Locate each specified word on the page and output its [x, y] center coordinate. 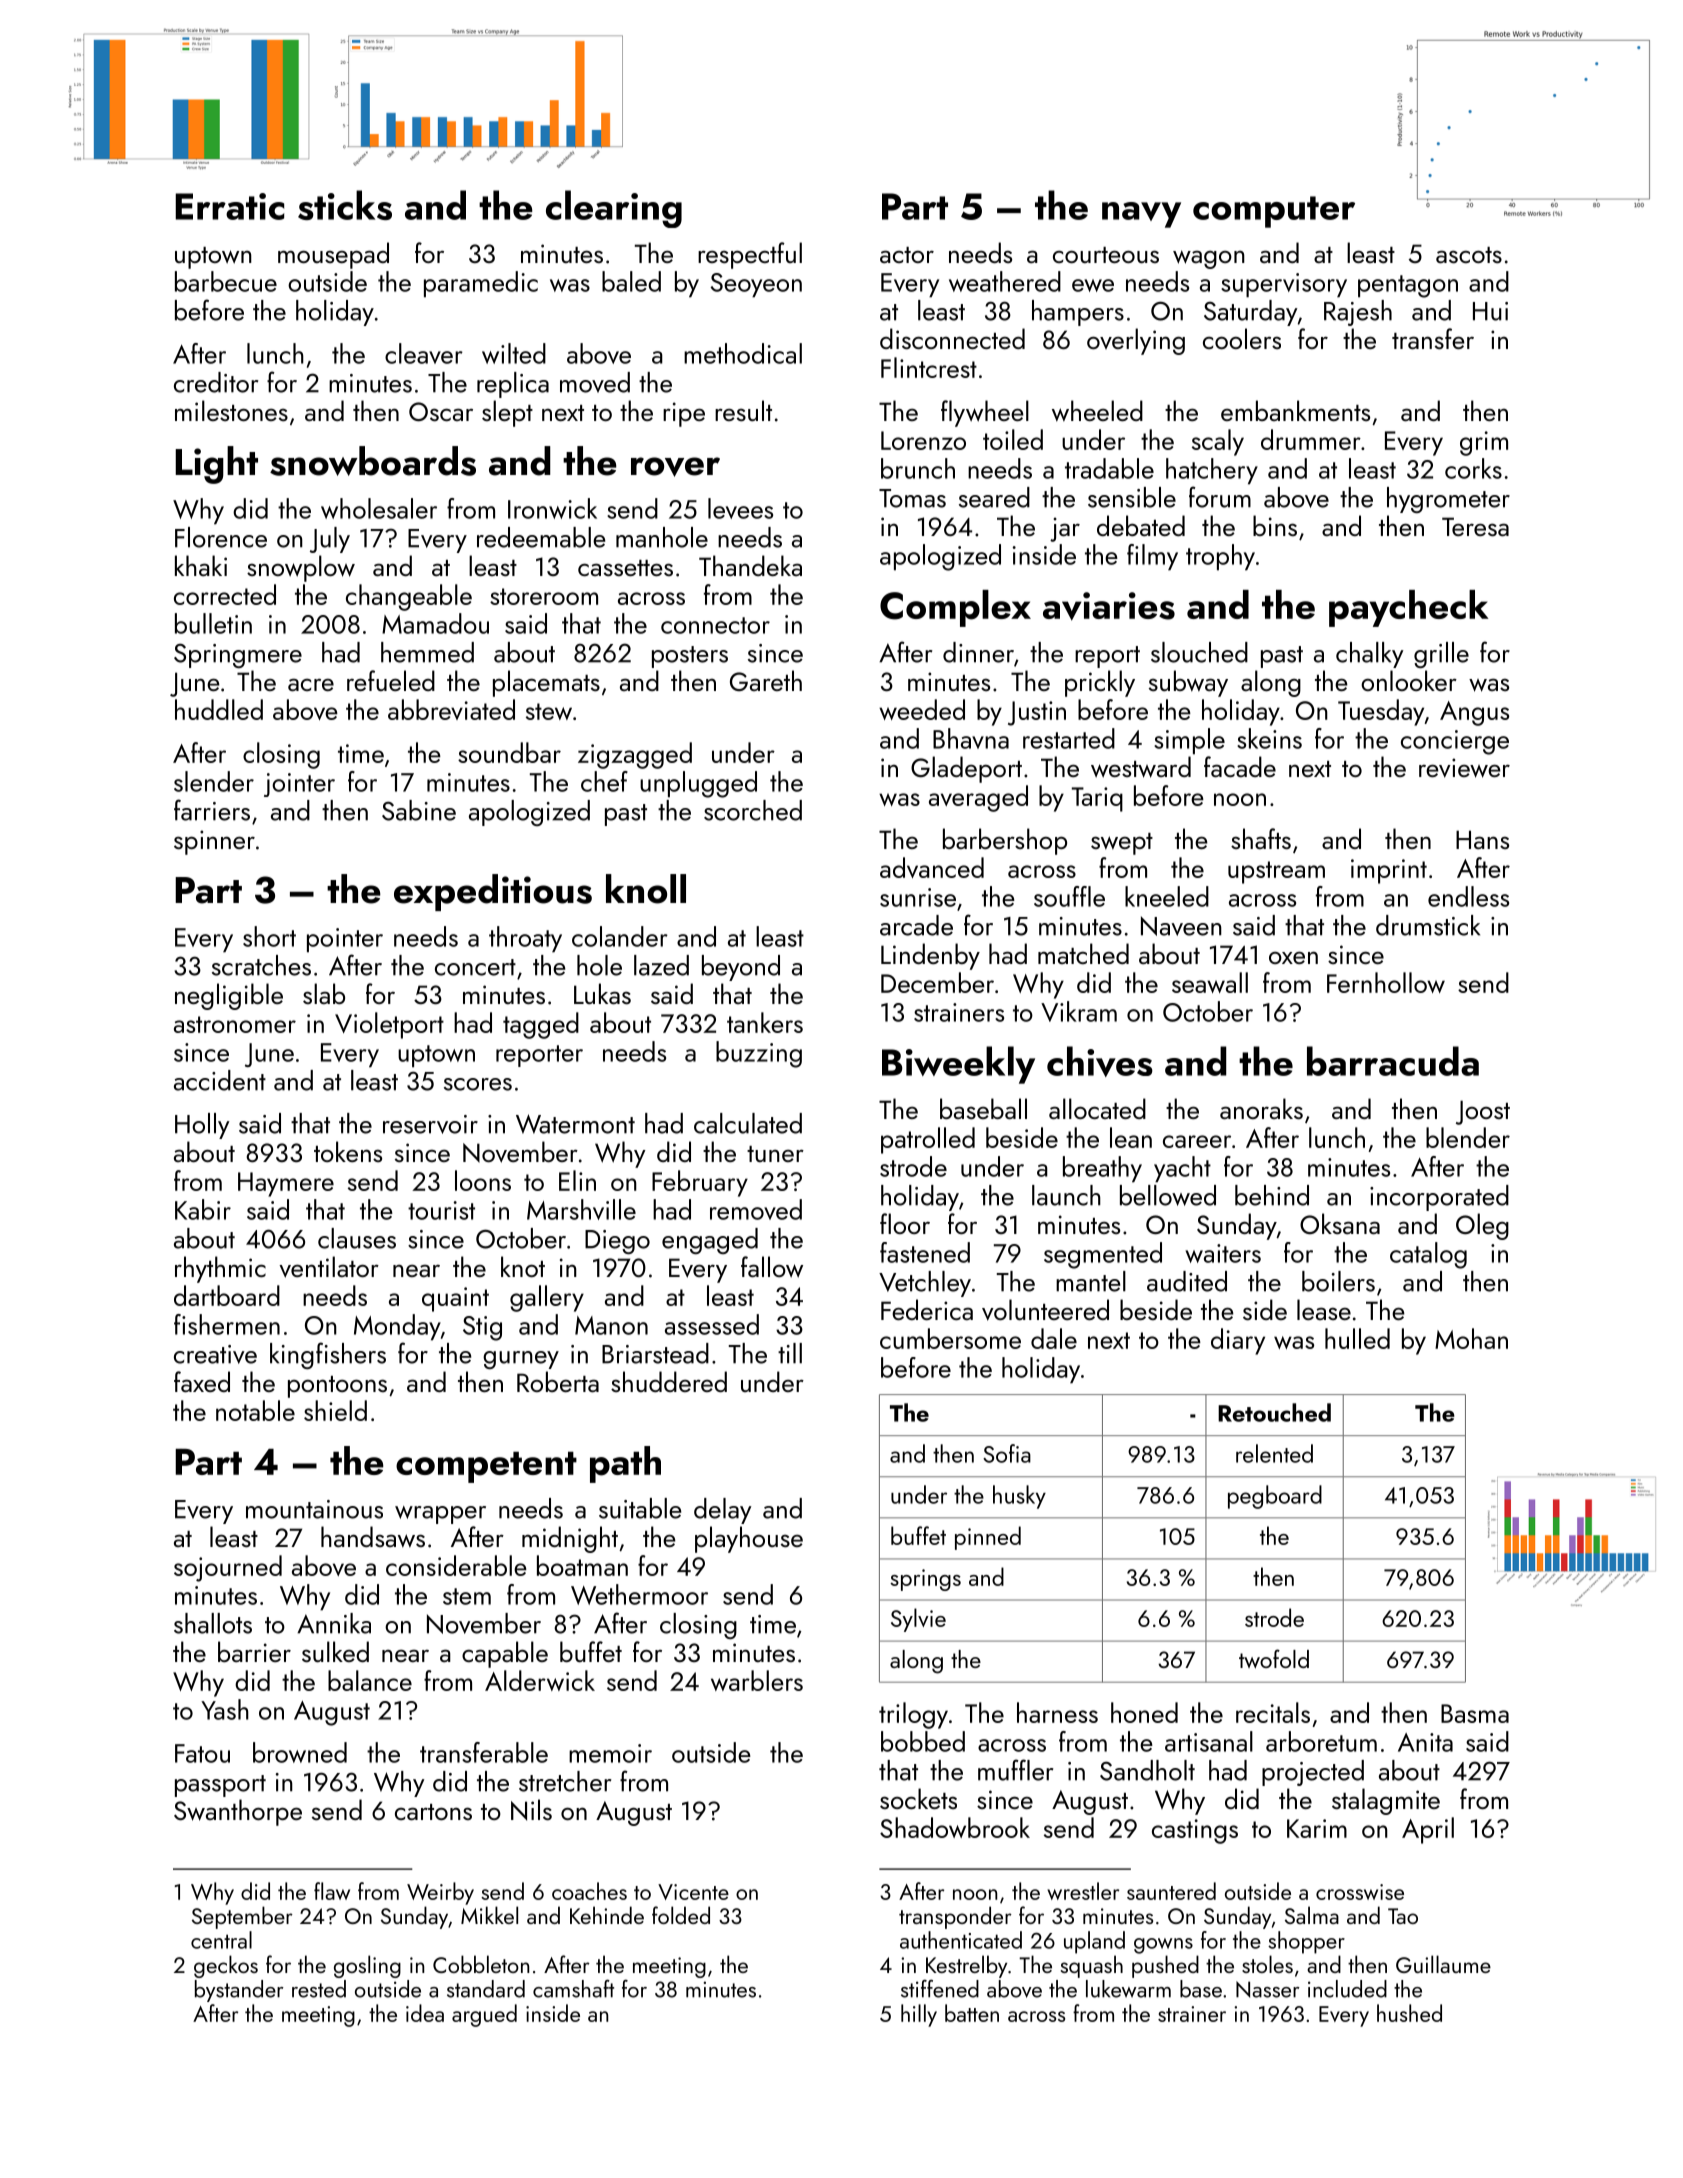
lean [1131, 1137]
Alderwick [540, 1680]
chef [604, 781]
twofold [1274, 1659]
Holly [202, 1126]
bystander [239, 1991]
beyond [741, 968]
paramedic [481, 284]
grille [1441, 655]
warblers [757, 1680]
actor [907, 255]
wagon [1209, 259]
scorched [753, 810]
